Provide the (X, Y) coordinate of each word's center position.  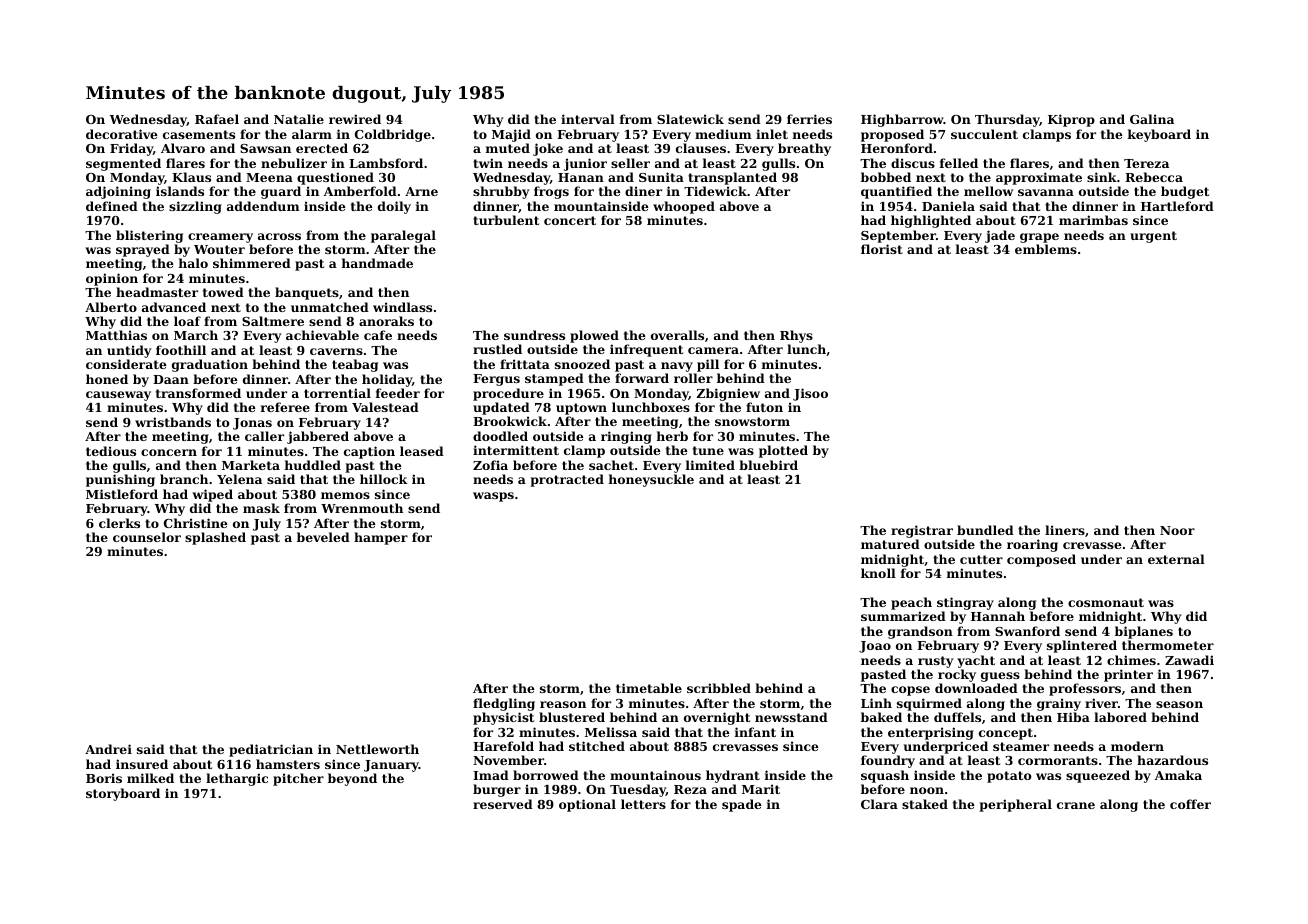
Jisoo (810, 394)
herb (672, 436)
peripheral (1015, 805)
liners (1065, 530)
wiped (212, 495)
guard (281, 192)
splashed (215, 538)
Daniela (948, 206)
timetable (649, 688)
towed (223, 292)
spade (741, 805)
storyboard (123, 794)
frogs (551, 192)
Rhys (796, 336)
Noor (1177, 530)
